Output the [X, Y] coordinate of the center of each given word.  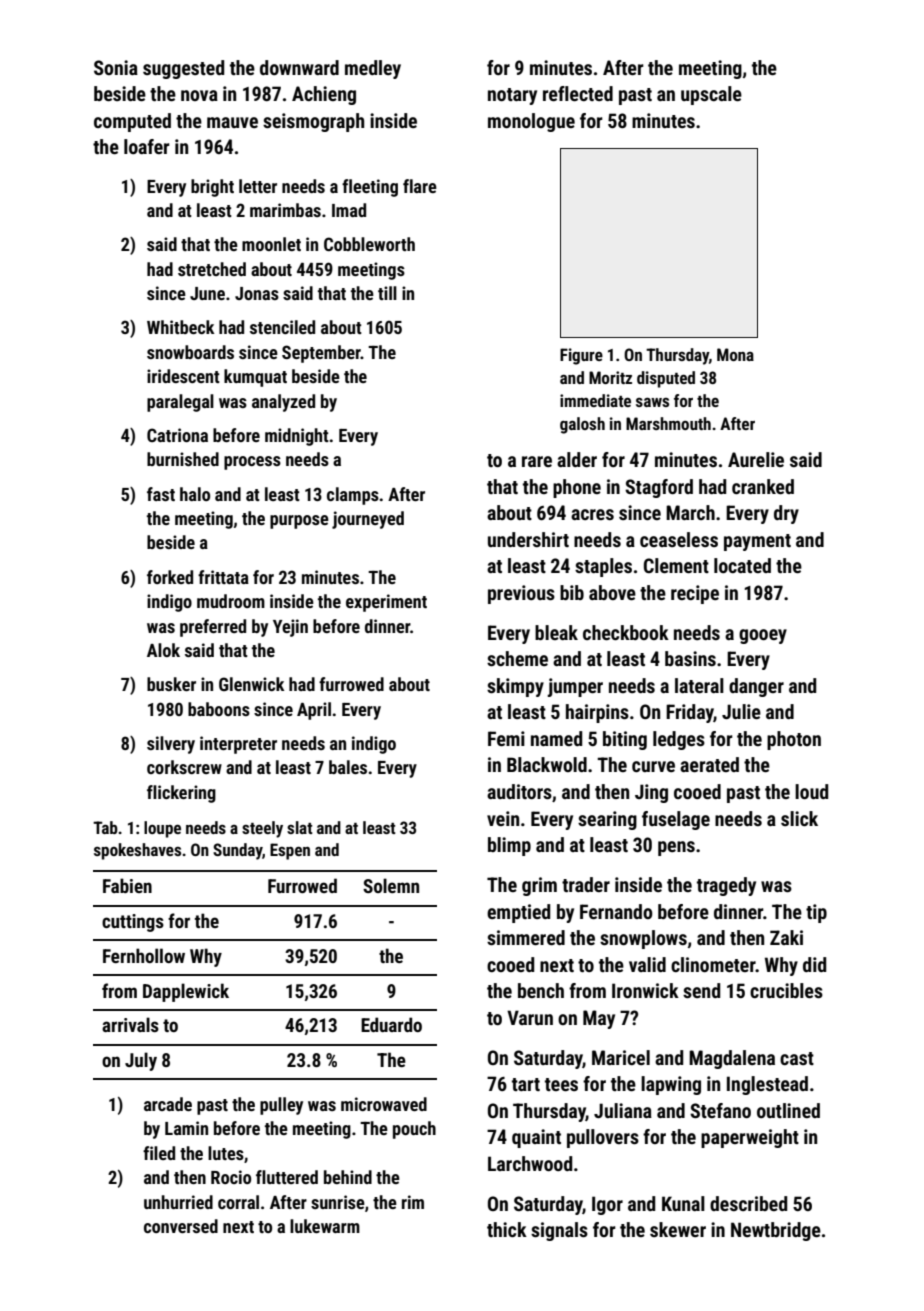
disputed [666, 379]
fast [161, 494]
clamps [353, 496]
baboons [219, 709]
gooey [763, 636]
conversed [181, 1226]
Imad [349, 210]
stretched [212, 269]
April [314, 711]
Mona [735, 354]
